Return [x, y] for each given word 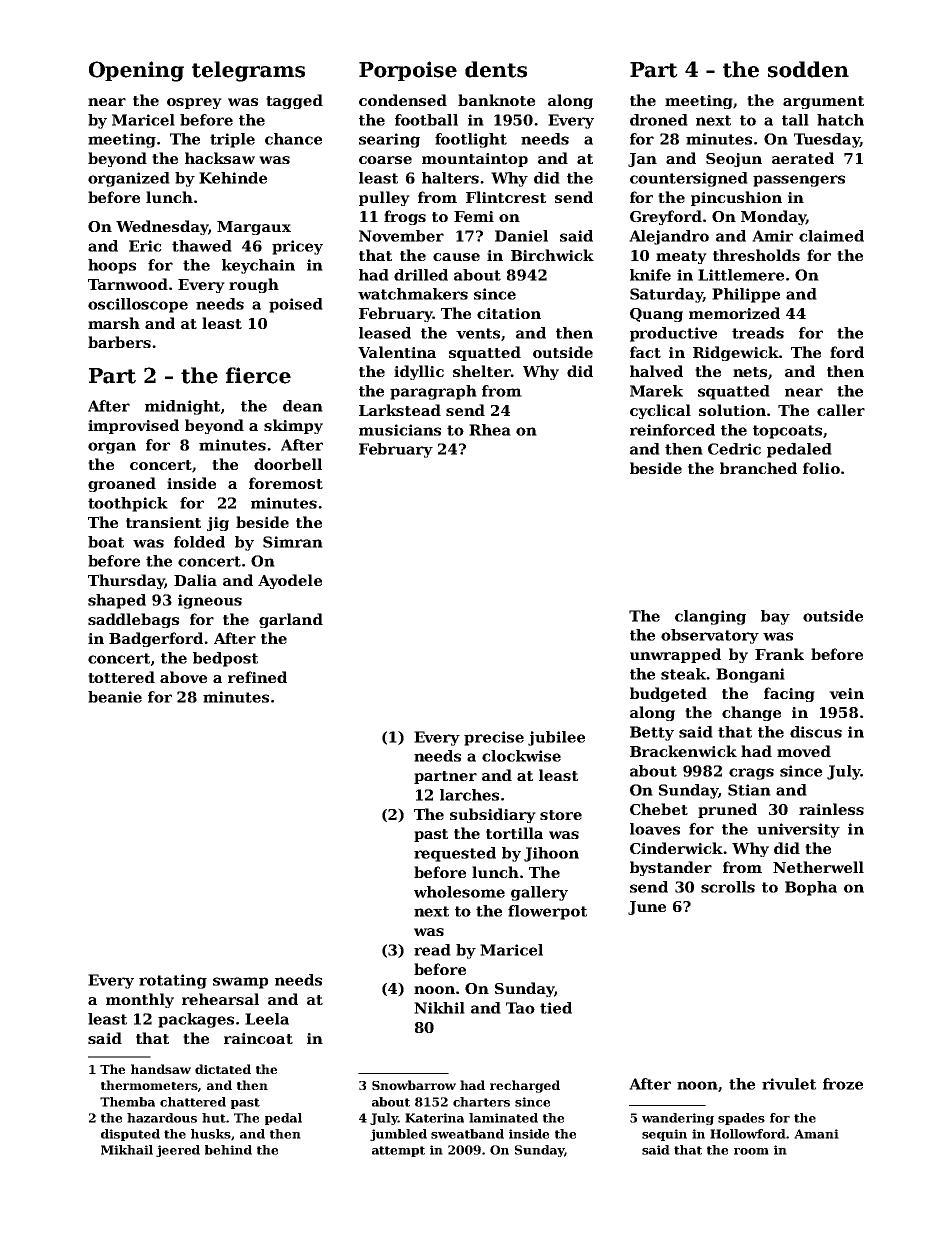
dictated [223, 1069]
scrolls [728, 887]
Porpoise [408, 71]
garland [291, 620]
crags [751, 774]
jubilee [556, 738]
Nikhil [439, 1008]
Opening [136, 71]
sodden [808, 69]
